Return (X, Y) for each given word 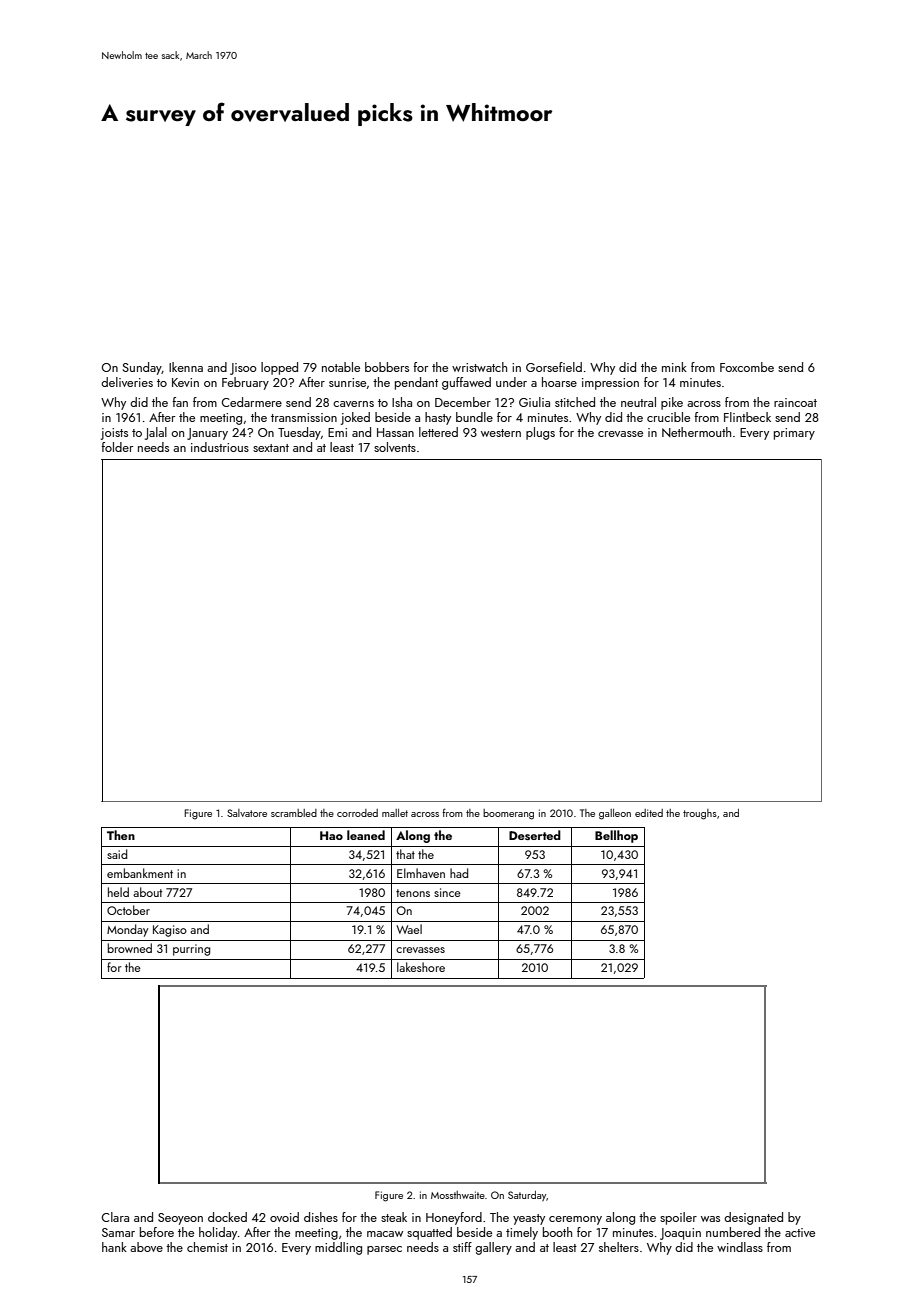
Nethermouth (696, 432)
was (710, 1219)
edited (649, 813)
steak (394, 1217)
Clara (115, 1217)
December (463, 402)
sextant (271, 448)
